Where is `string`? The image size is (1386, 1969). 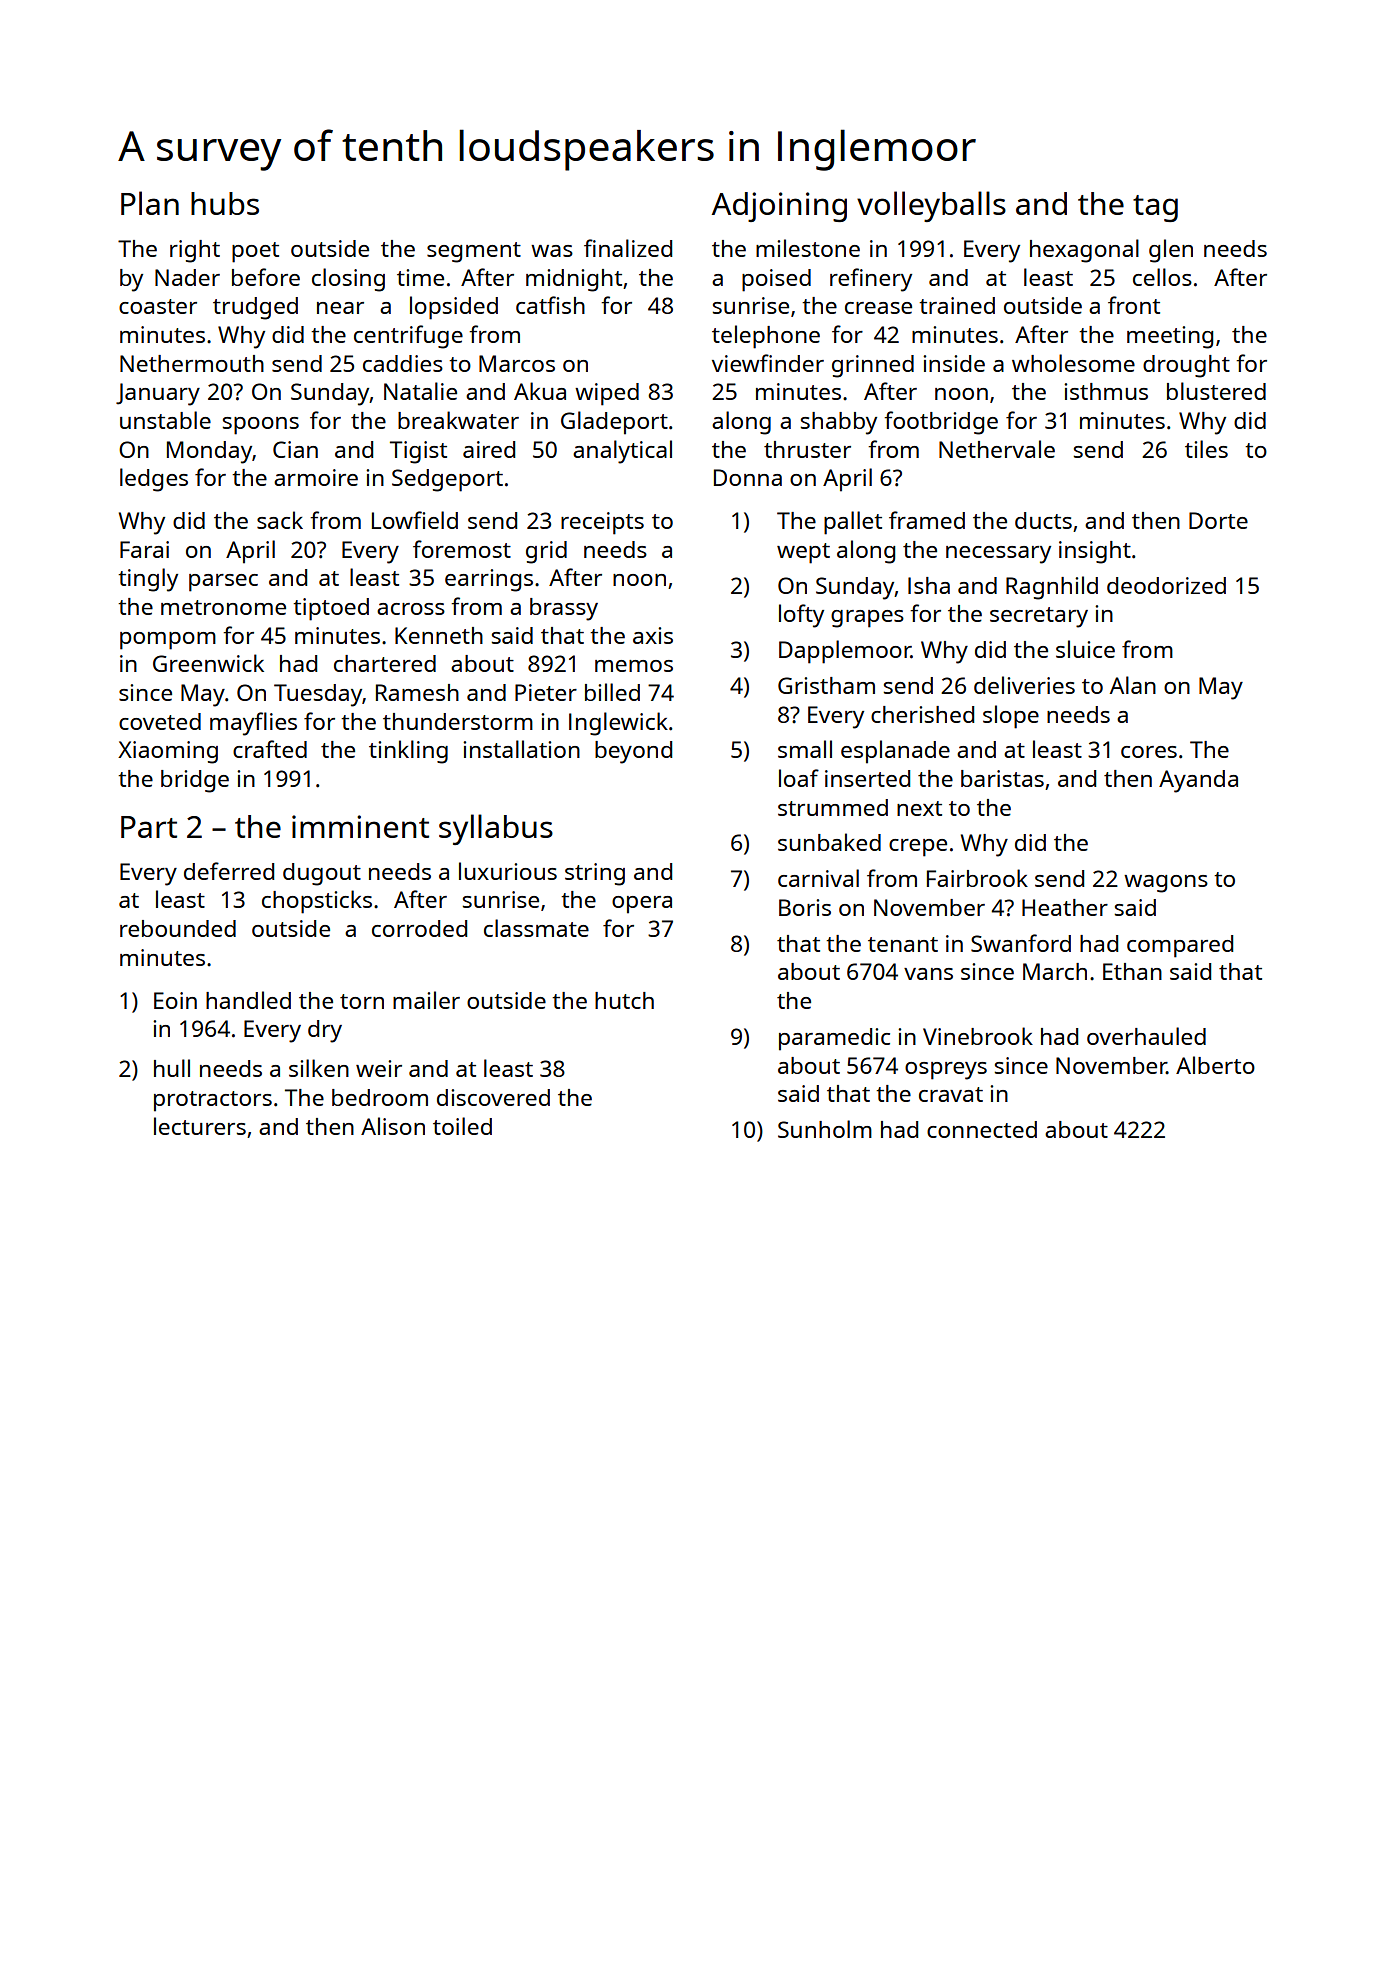 string is located at coordinates (595, 874).
